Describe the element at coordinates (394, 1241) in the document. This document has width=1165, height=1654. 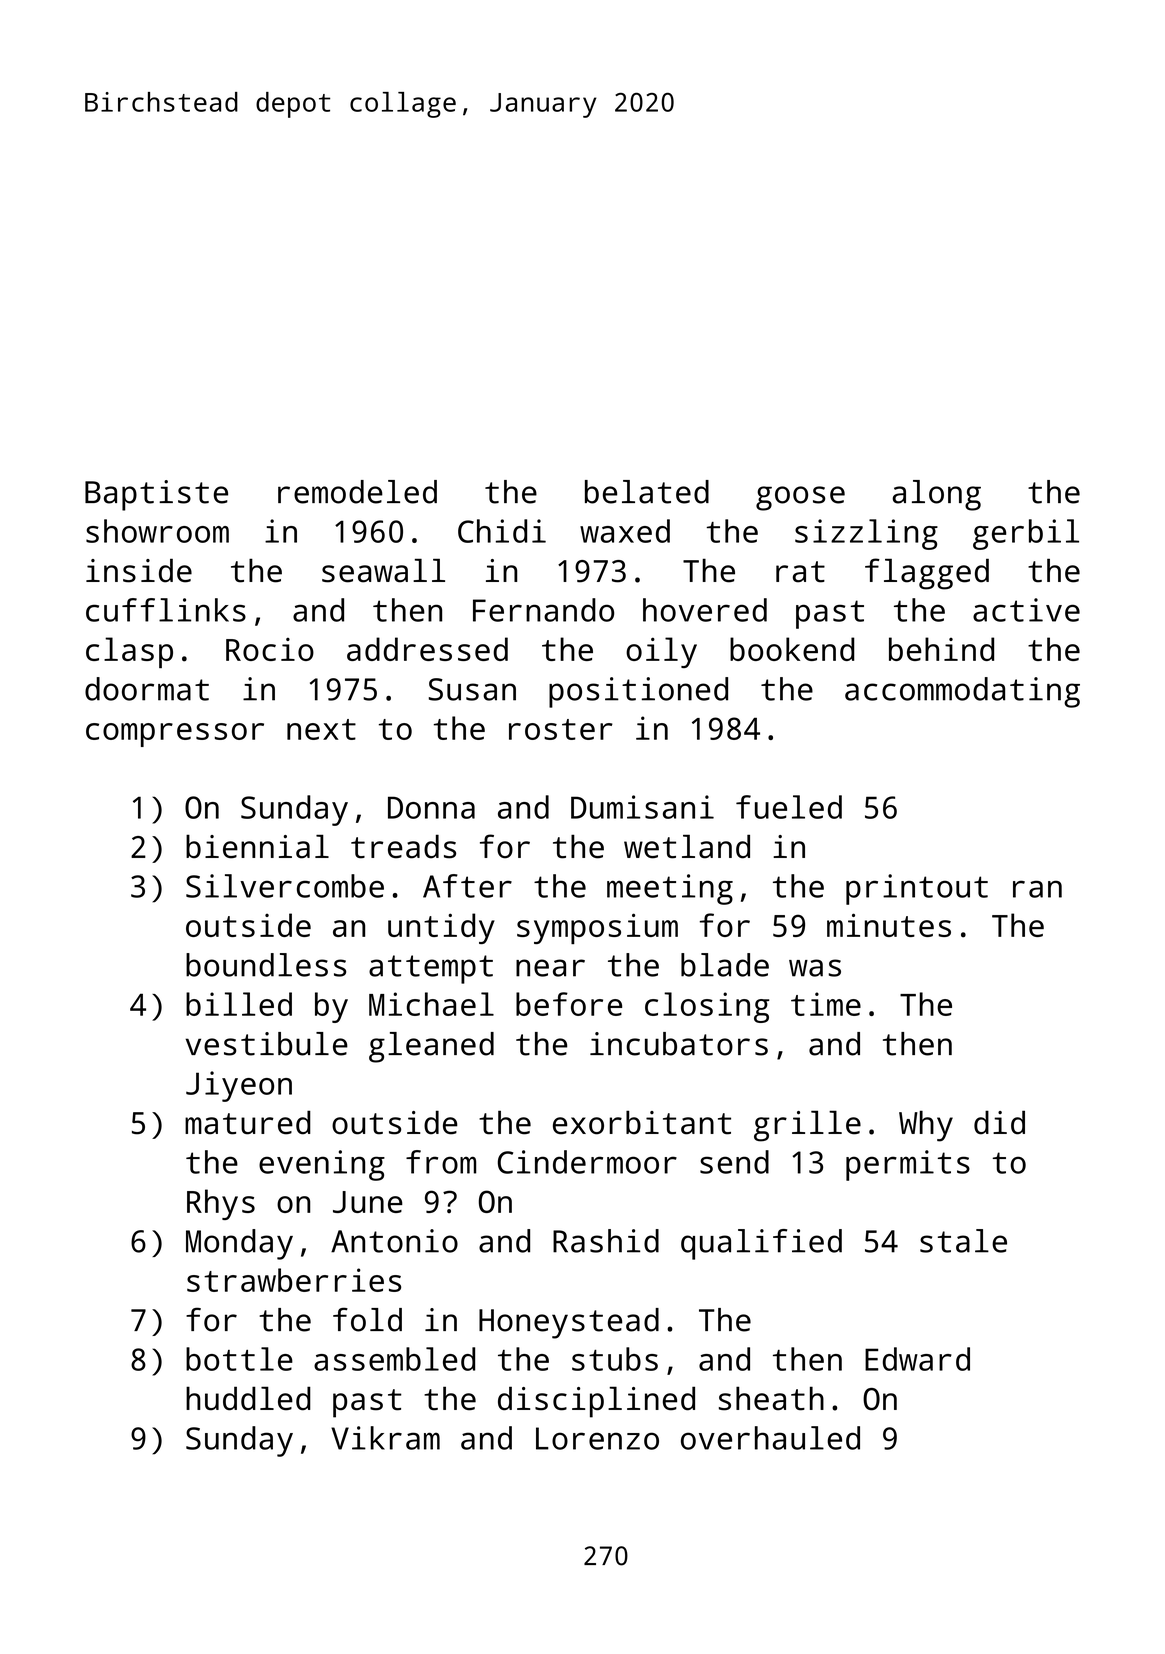
I see `Antonio` at that location.
